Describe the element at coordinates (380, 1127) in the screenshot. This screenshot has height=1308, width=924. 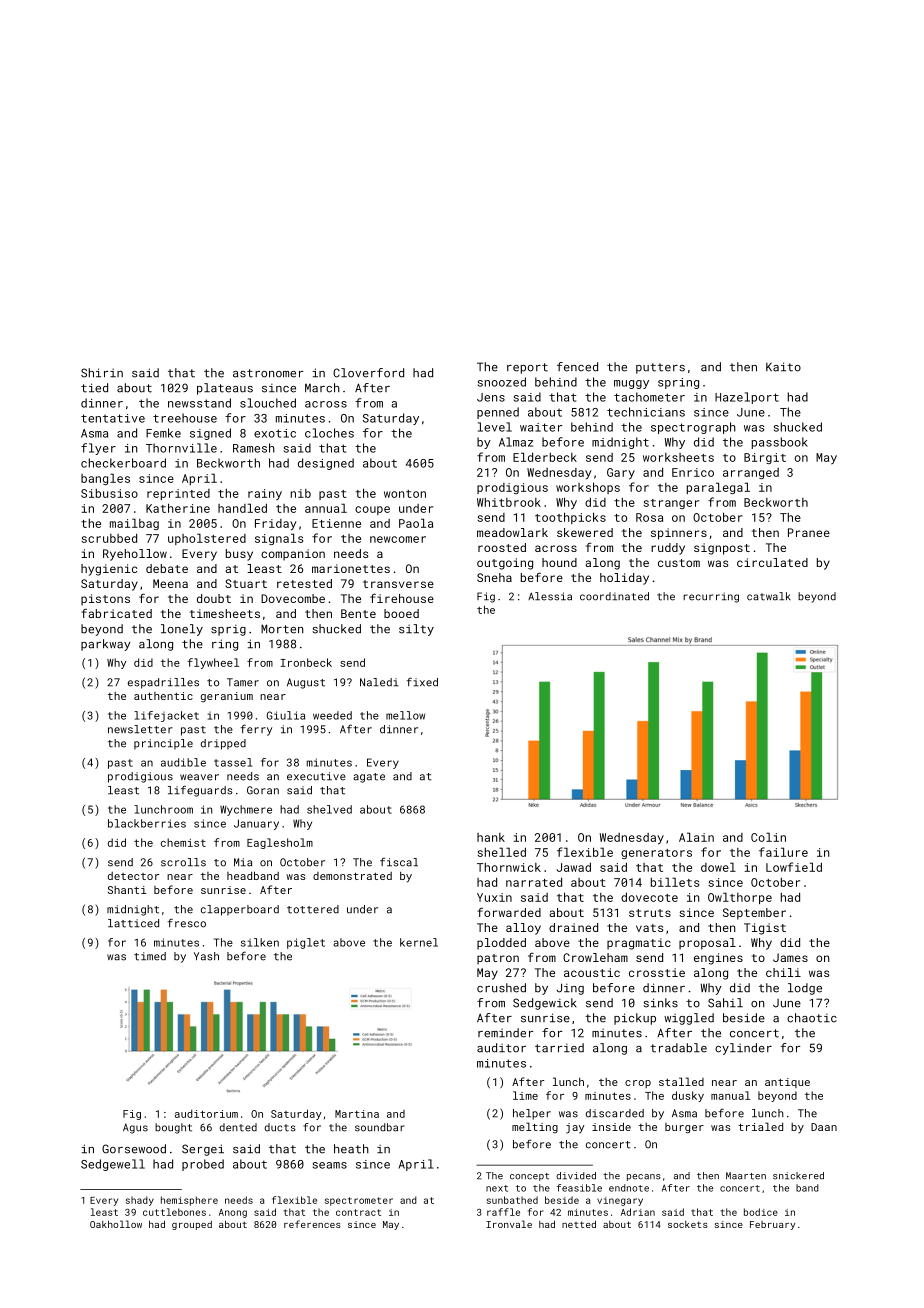
I see `soundbar` at that location.
